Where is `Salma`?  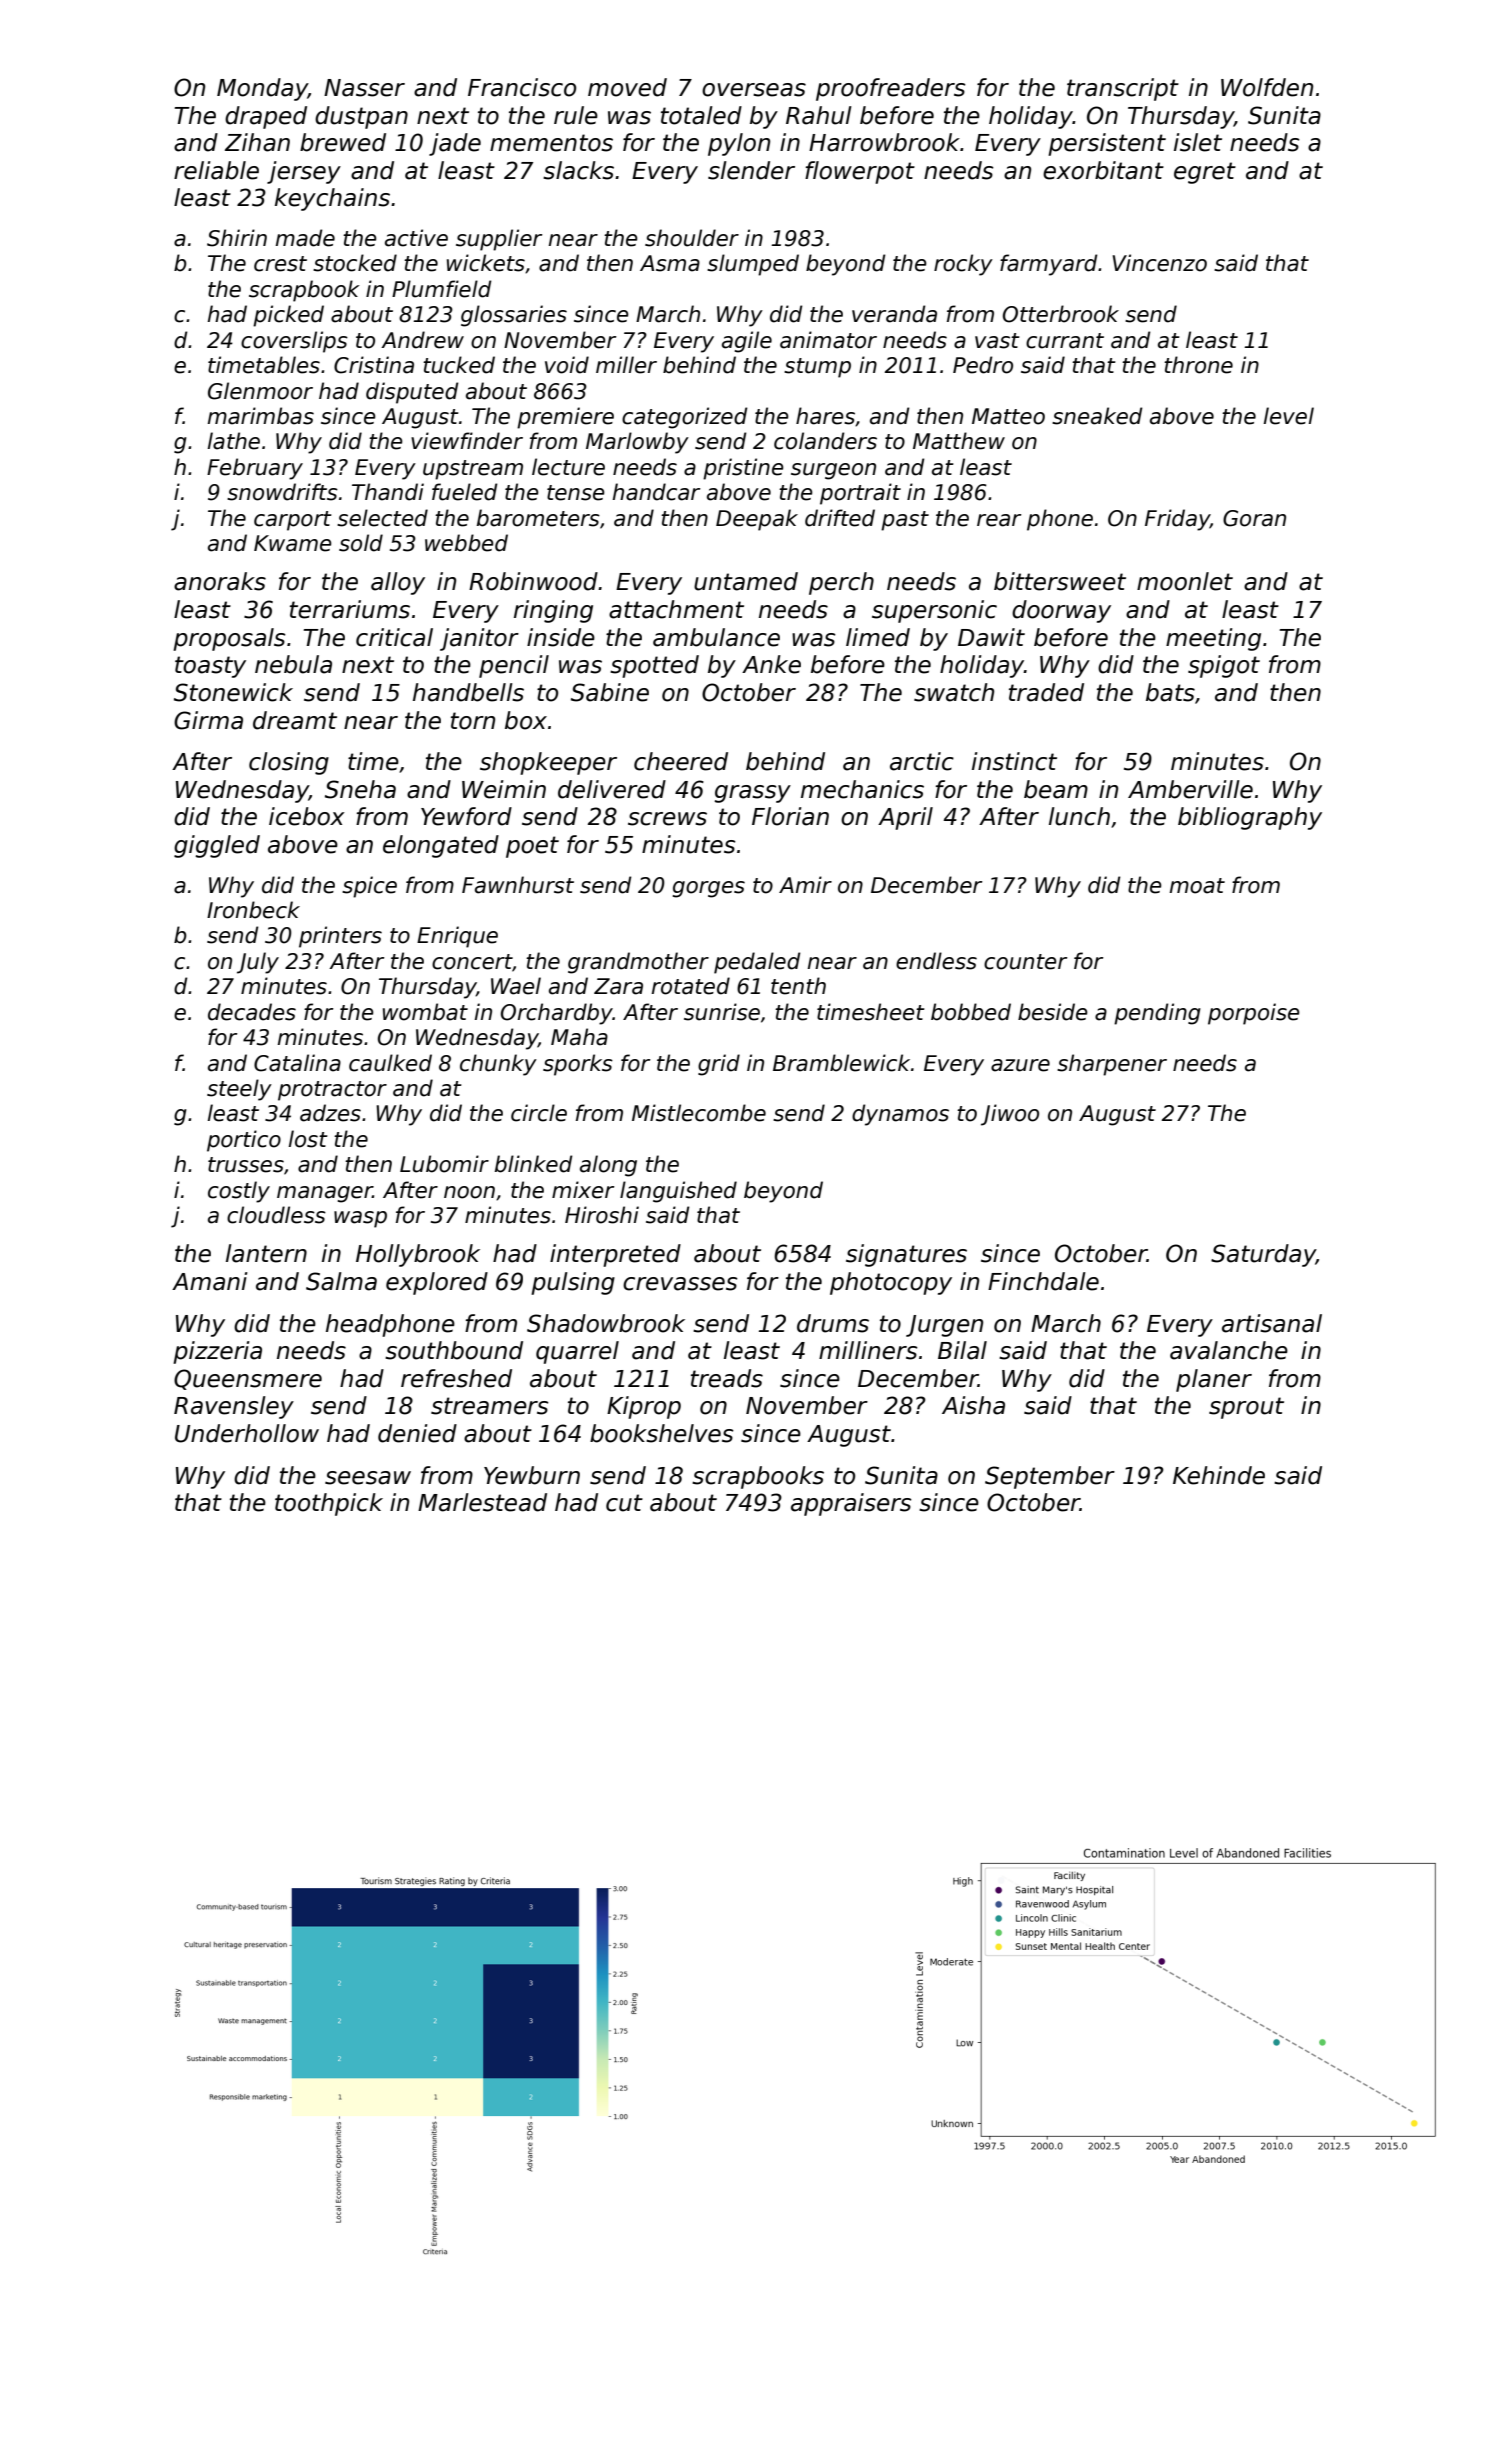
Salma is located at coordinates (341, 1281).
